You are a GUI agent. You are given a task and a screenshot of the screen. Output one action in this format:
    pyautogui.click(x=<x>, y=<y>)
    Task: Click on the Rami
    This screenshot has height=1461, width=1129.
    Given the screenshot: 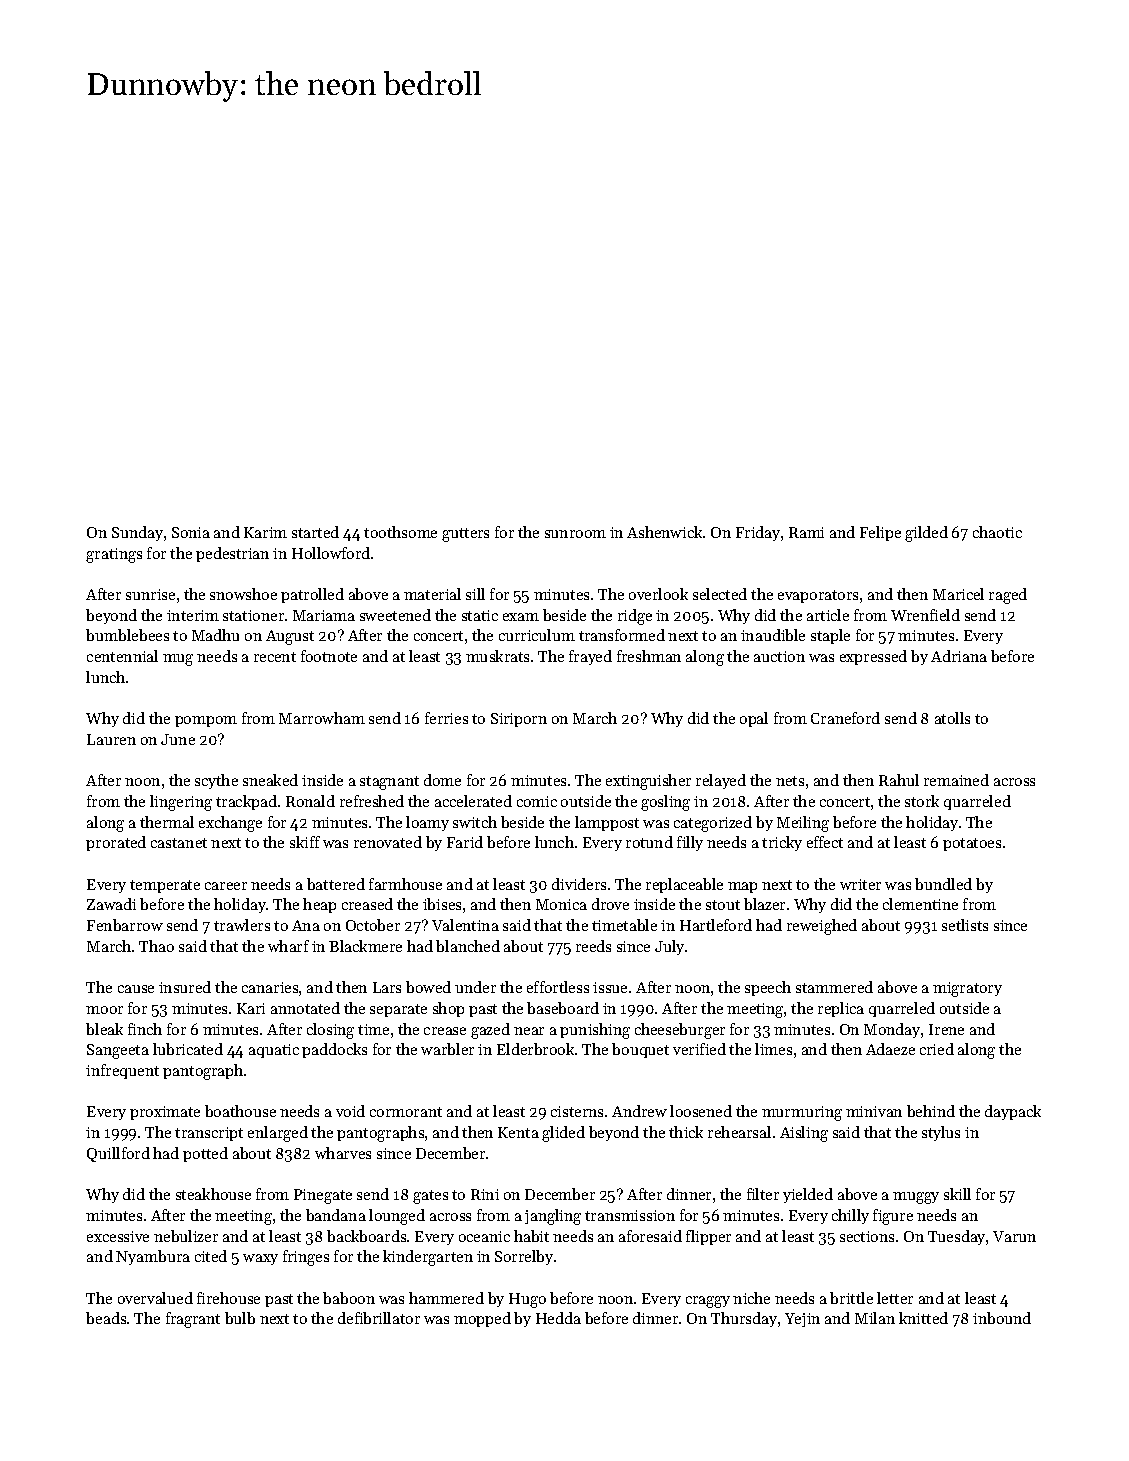 What is the action you would take?
    pyautogui.click(x=806, y=532)
